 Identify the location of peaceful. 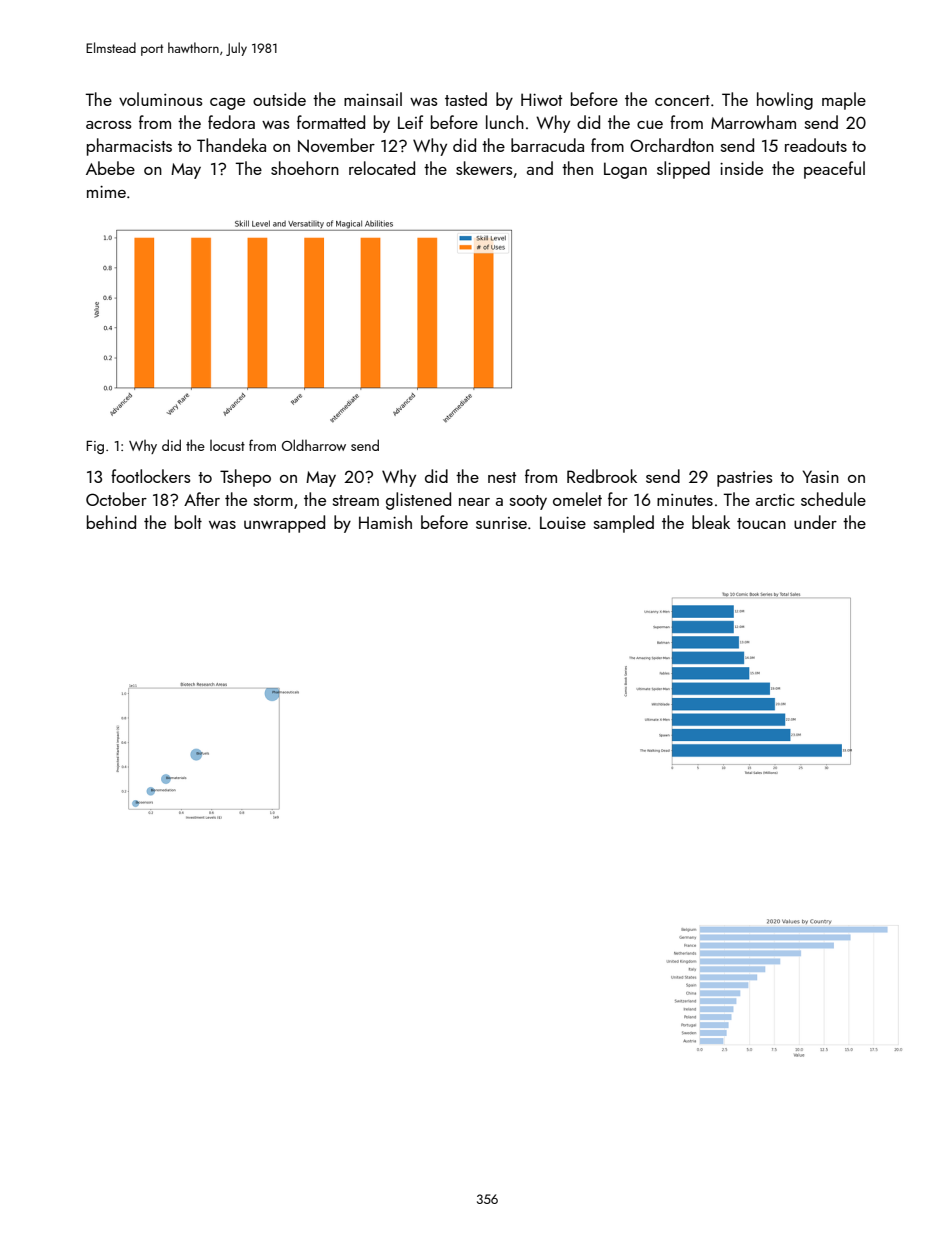
(834, 170).
